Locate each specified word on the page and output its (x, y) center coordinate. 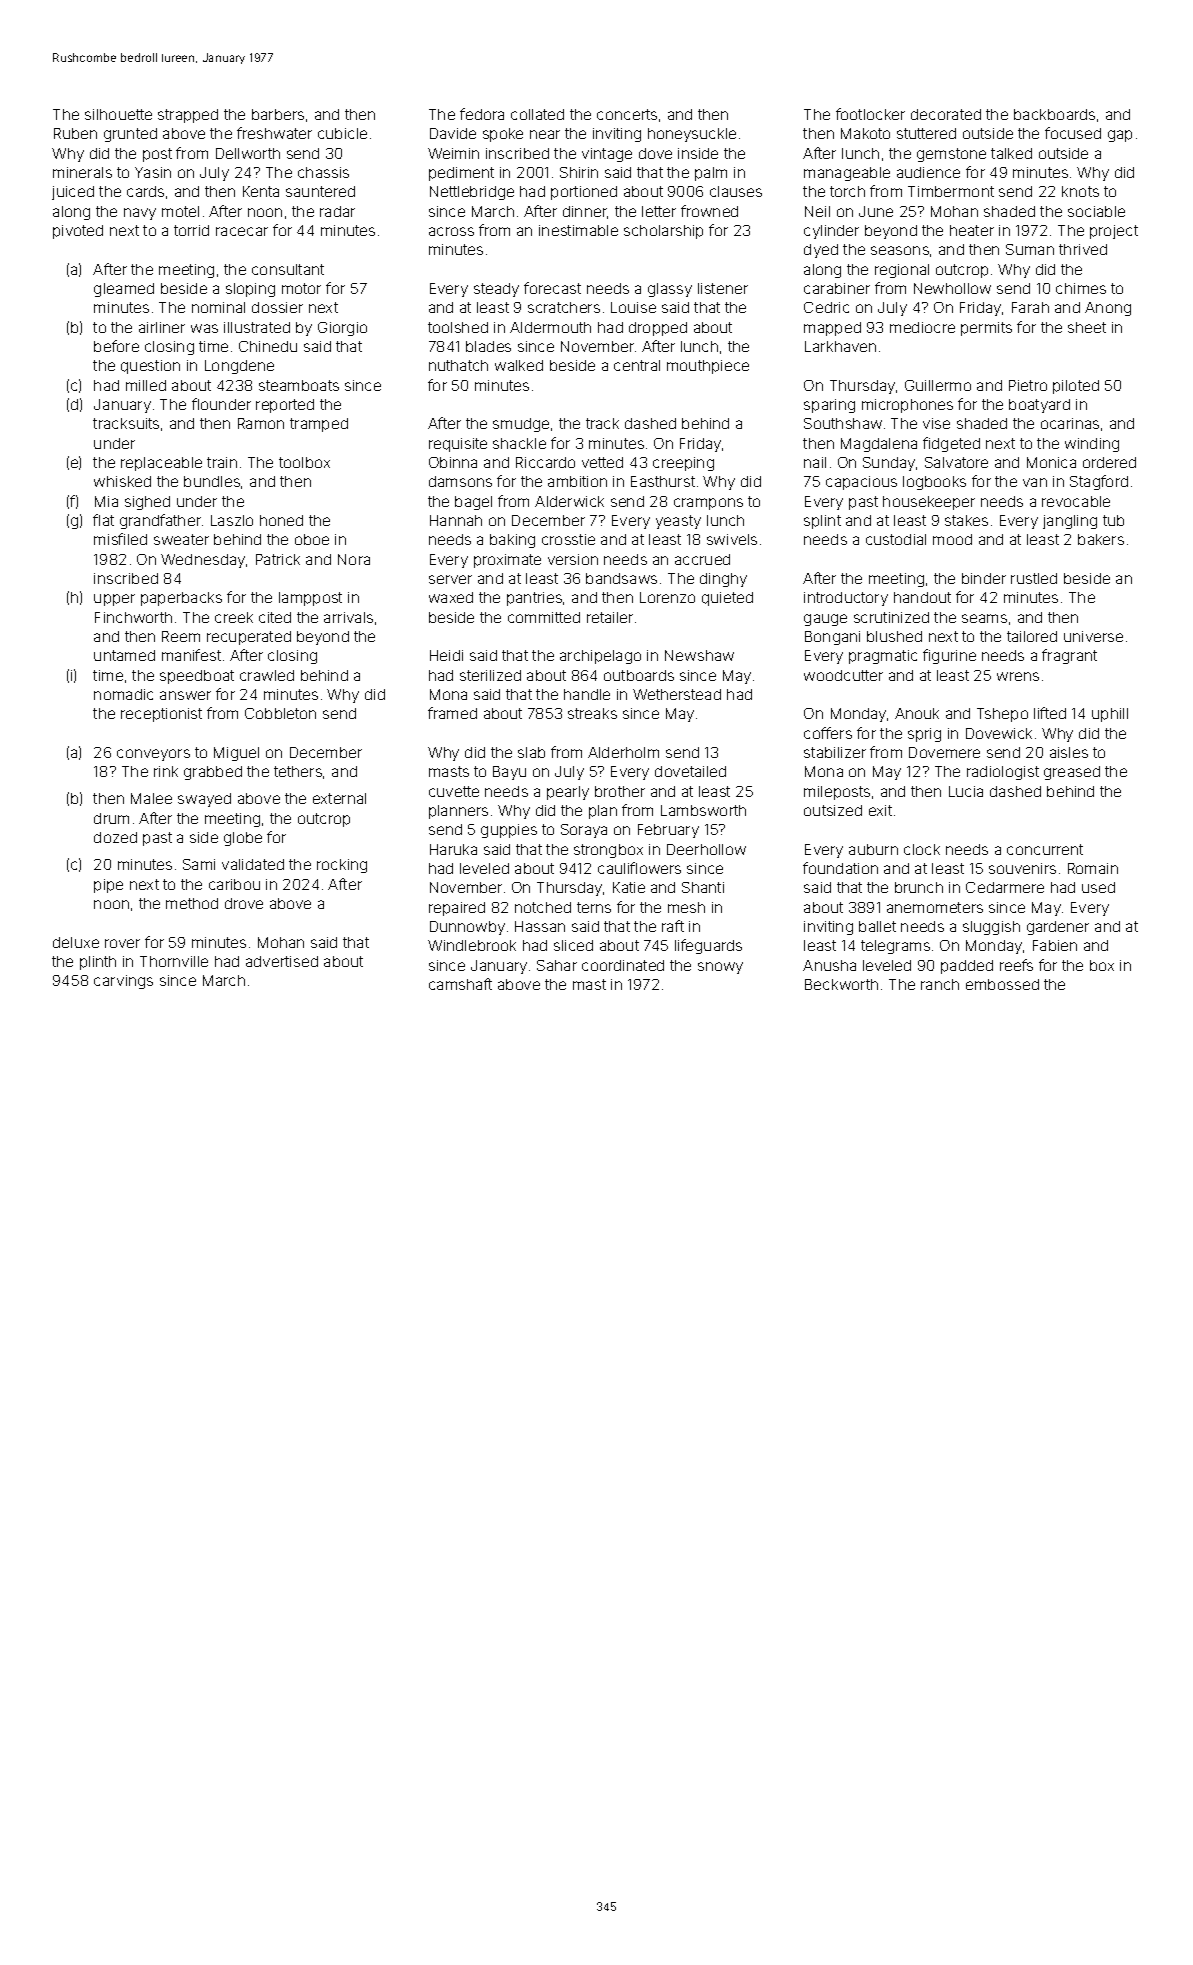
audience (928, 172)
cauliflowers (639, 868)
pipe (108, 886)
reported (285, 406)
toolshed (458, 327)
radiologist (1003, 773)
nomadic (123, 694)
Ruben (75, 133)
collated (537, 114)
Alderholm (623, 752)
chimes (1081, 288)
